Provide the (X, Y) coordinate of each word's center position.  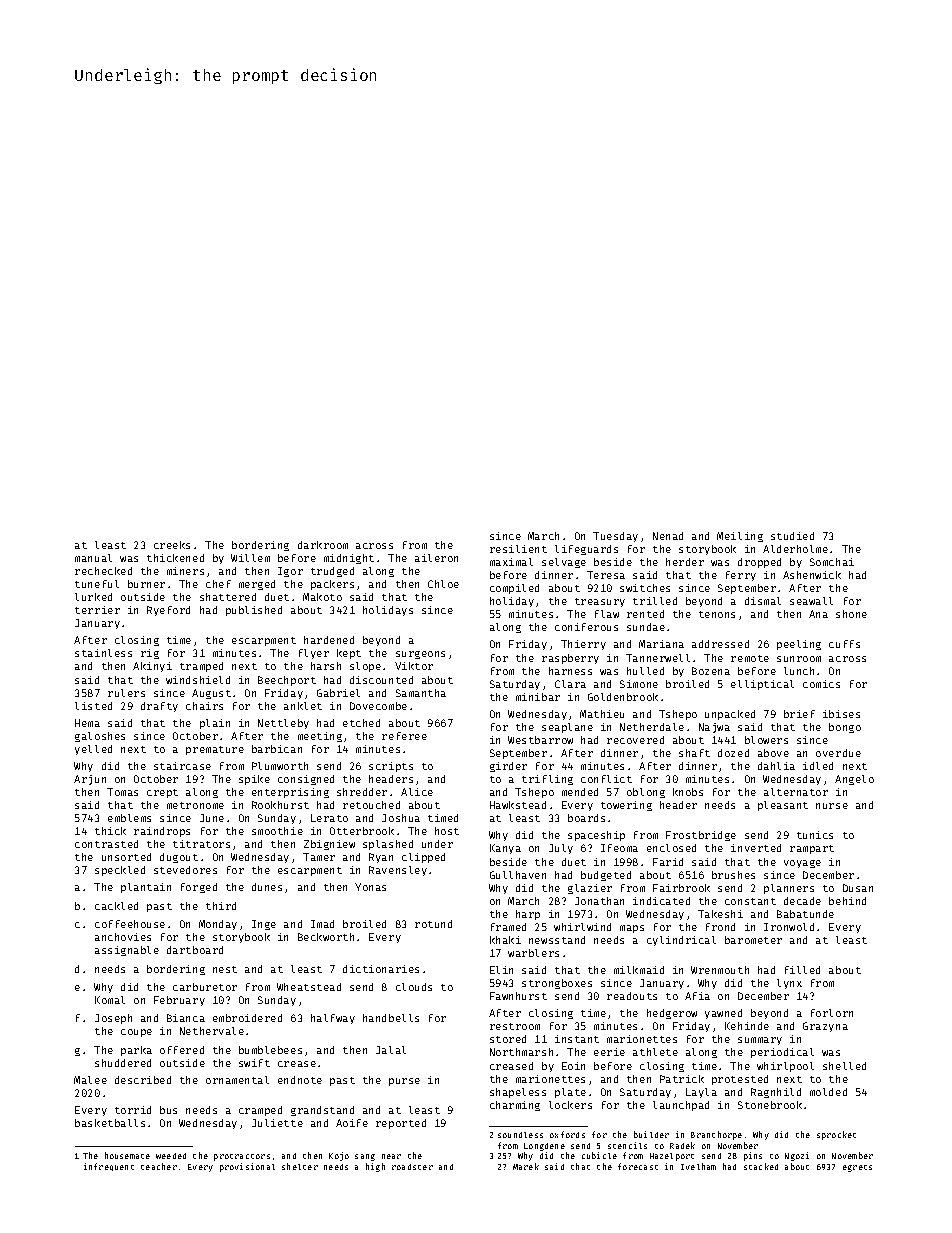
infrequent (109, 1167)
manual (93, 558)
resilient (518, 549)
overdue (838, 753)
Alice (417, 792)
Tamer (319, 857)
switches (645, 588)
